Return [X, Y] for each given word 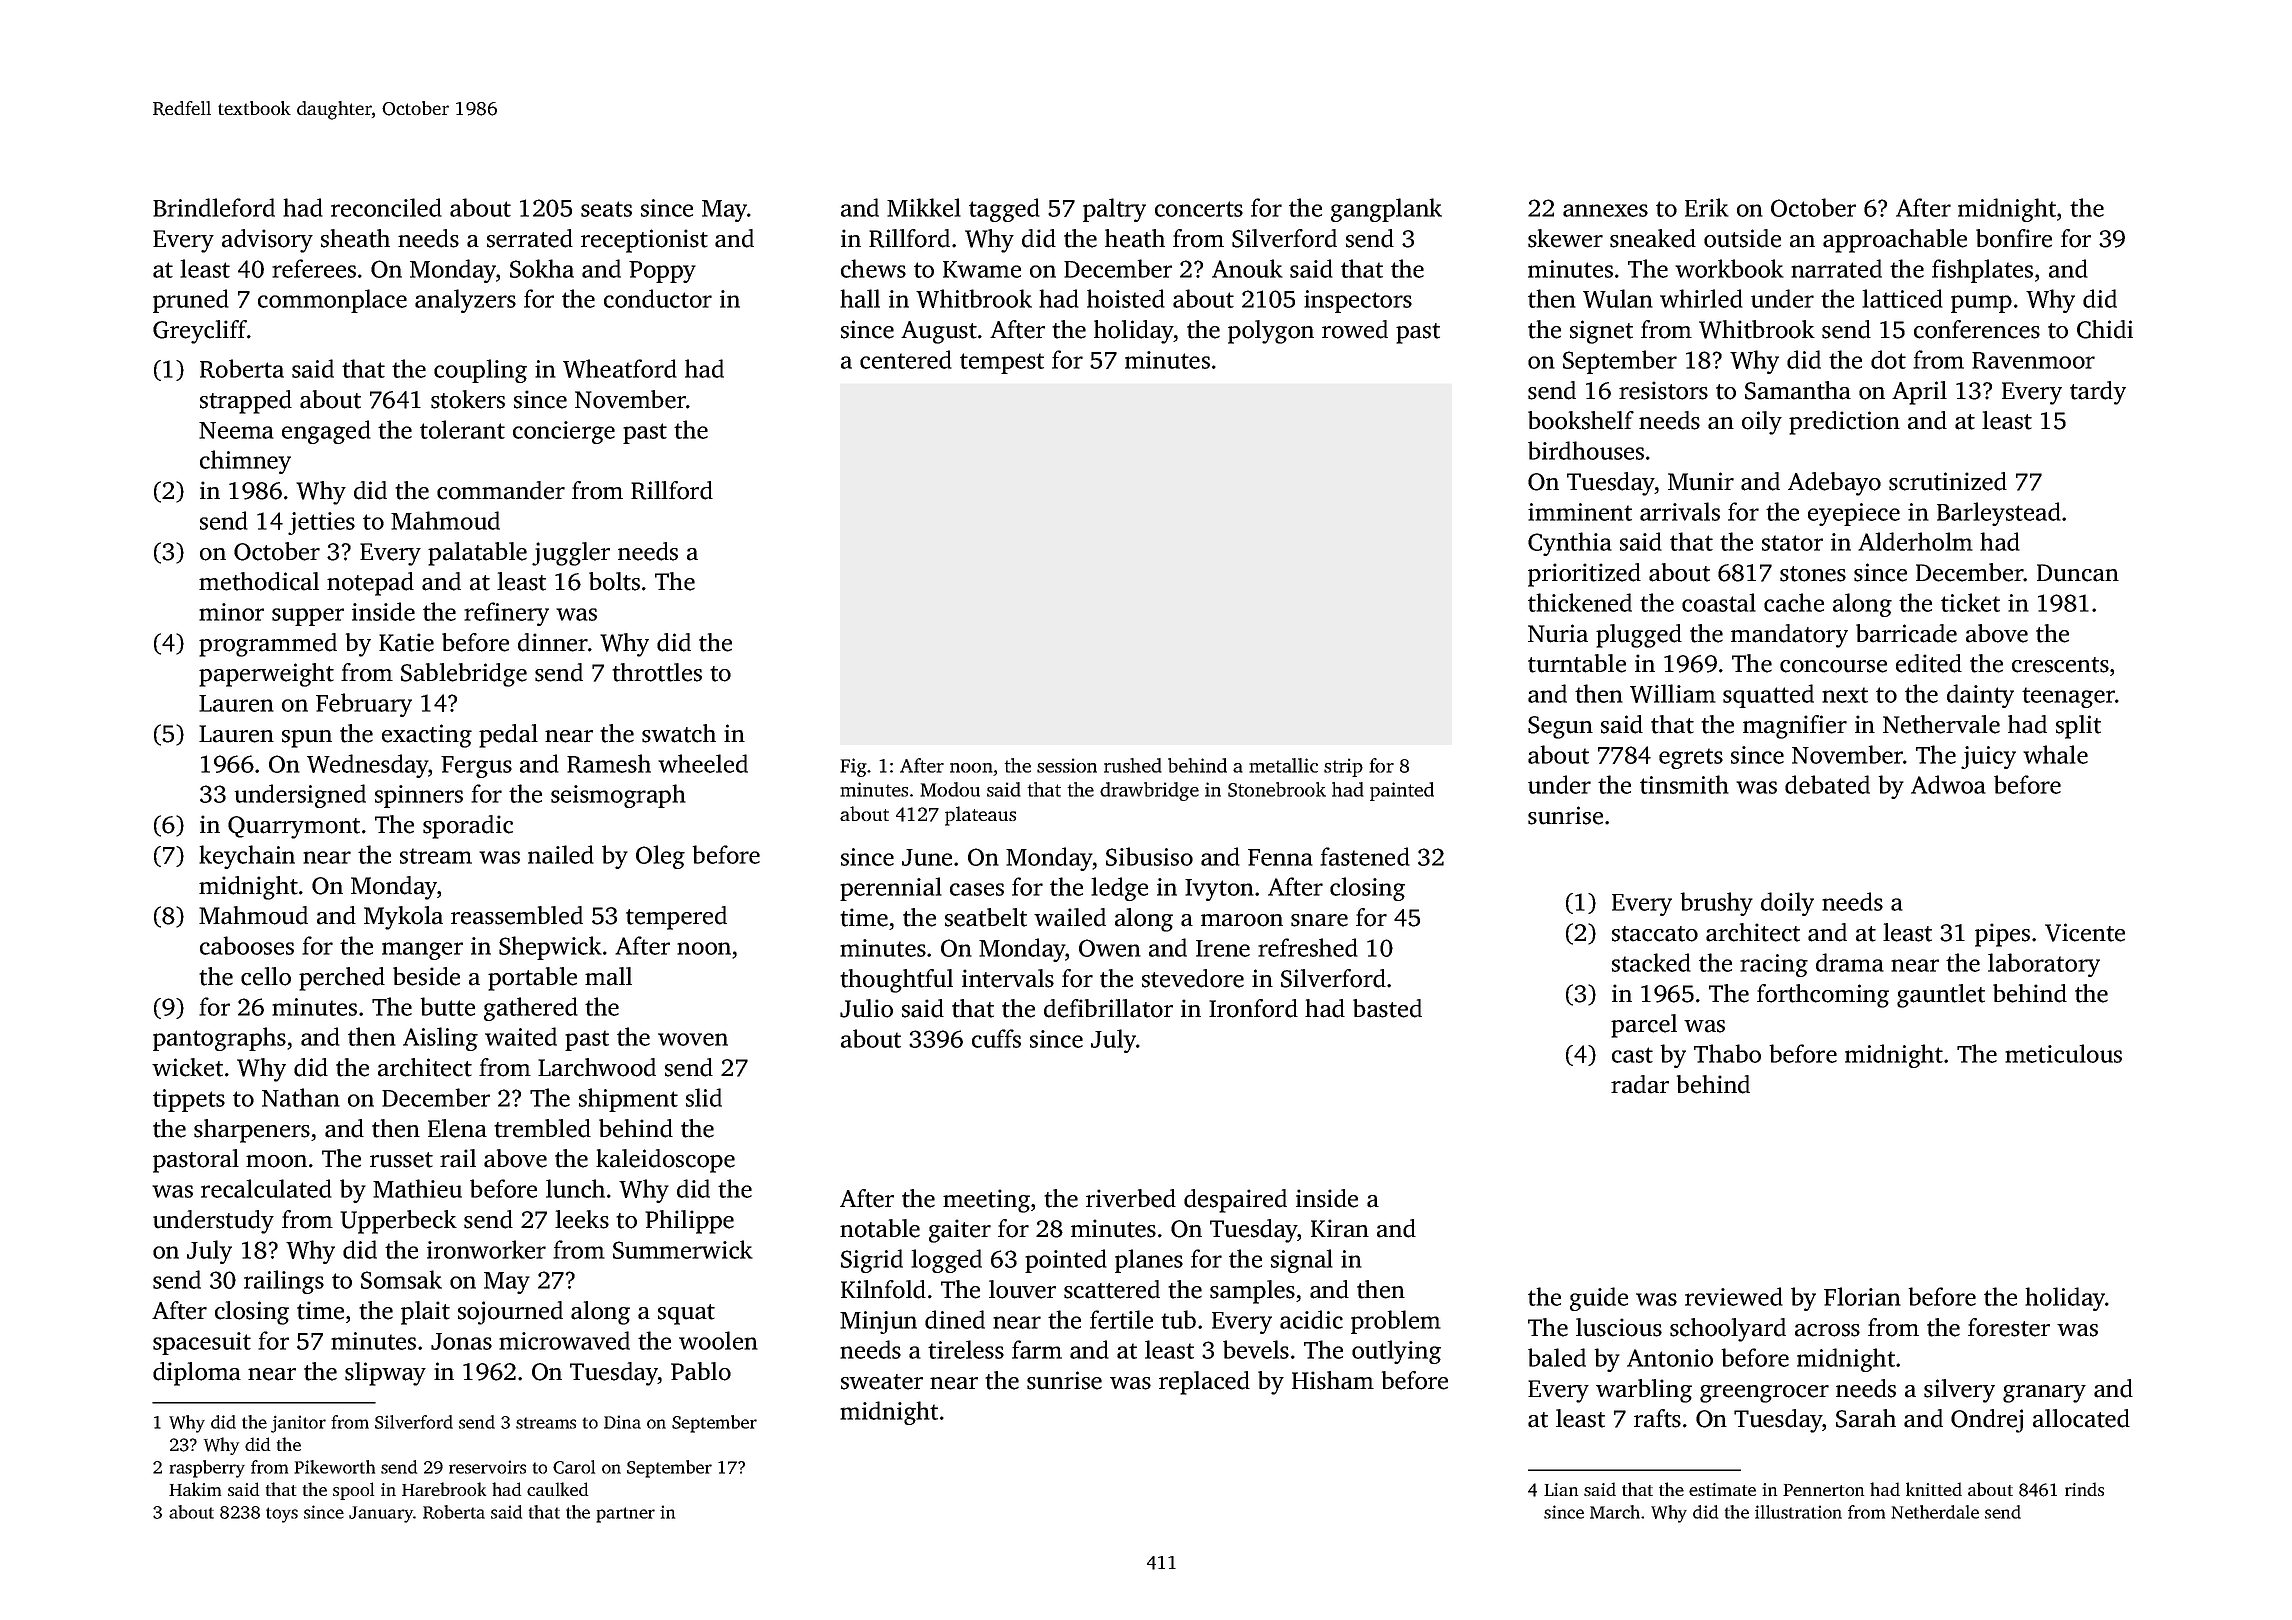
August [939, 332]
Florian [1862, 1296]
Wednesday [367, 766]
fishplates [1982, 271]
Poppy [662, 272]
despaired [1235, 1201]
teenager [2068, 697]
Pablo [701, 1371]
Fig [853, 767]
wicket [187, 1067]
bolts [614, 581]
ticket [1970, 602]
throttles [657, 672]
